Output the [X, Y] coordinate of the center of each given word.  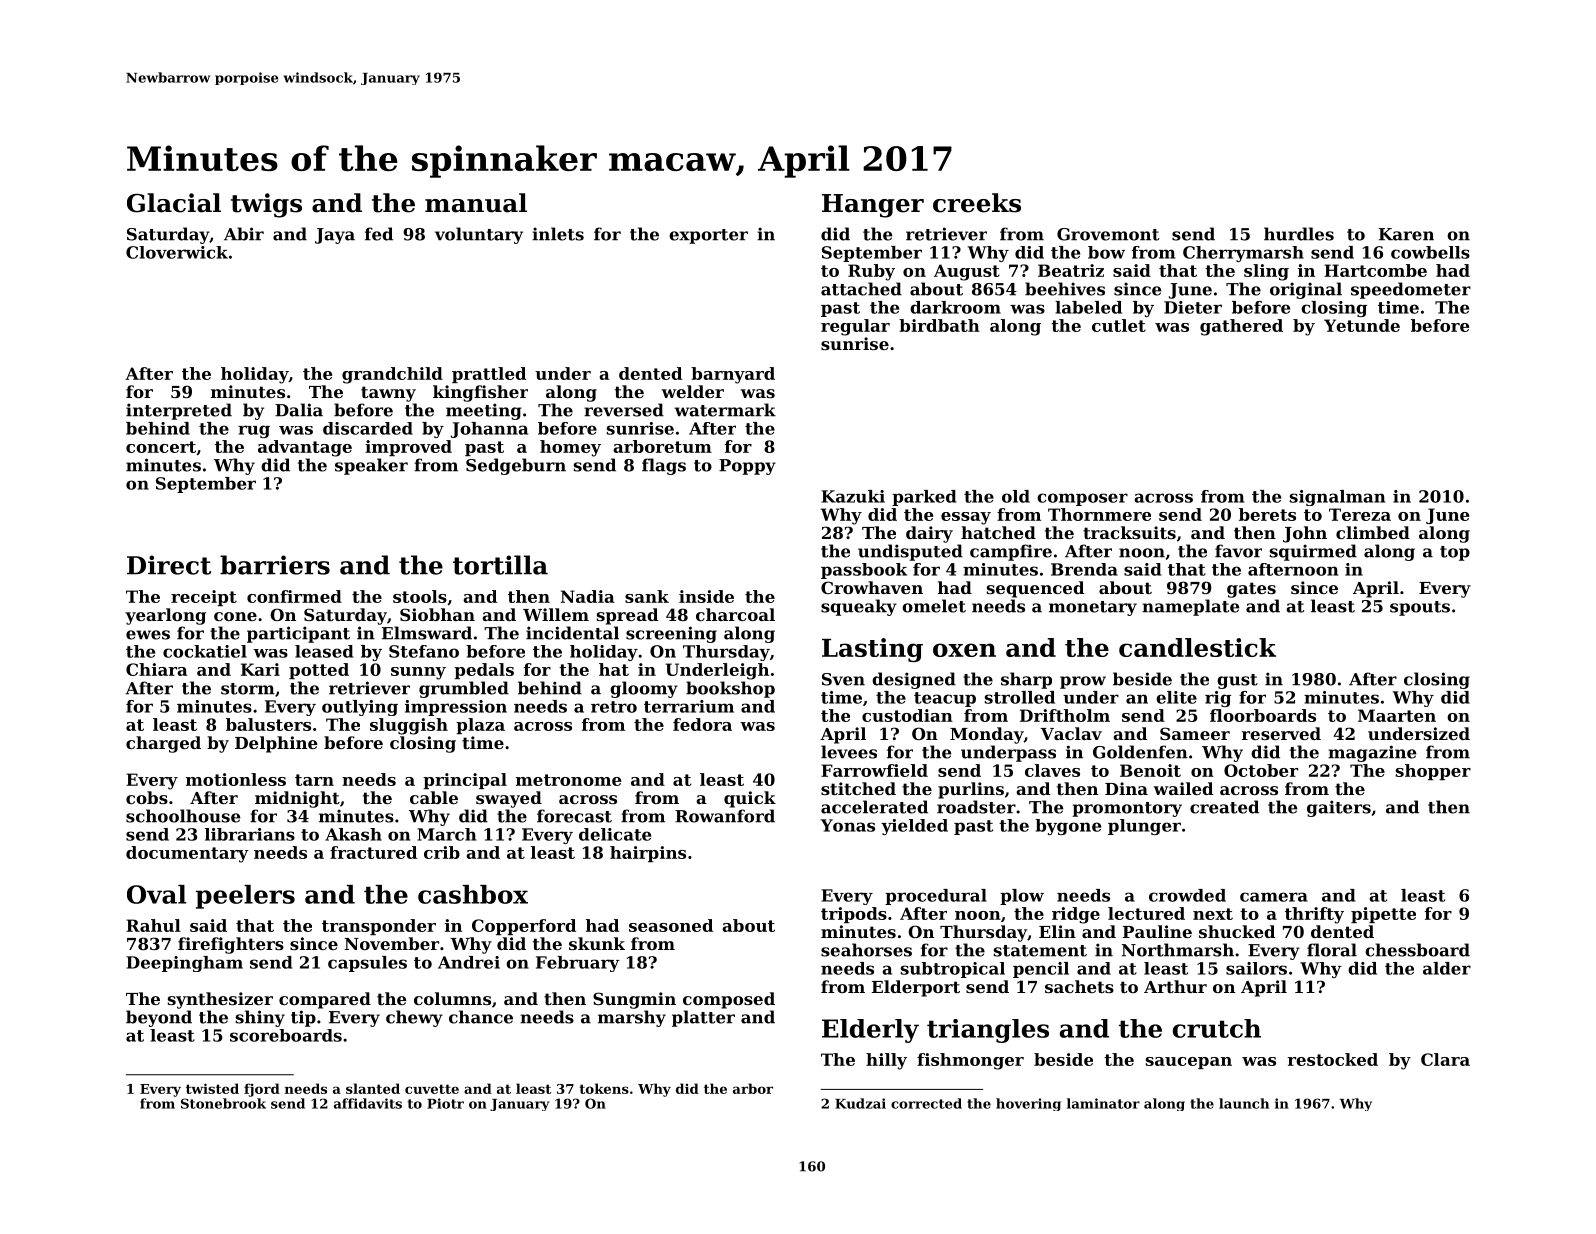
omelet [934, 606]
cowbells [1430, 252]
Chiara [157, 669]
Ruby [871, 272]
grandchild [392, 375]
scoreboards [286, 1035]
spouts [1420, 608]
